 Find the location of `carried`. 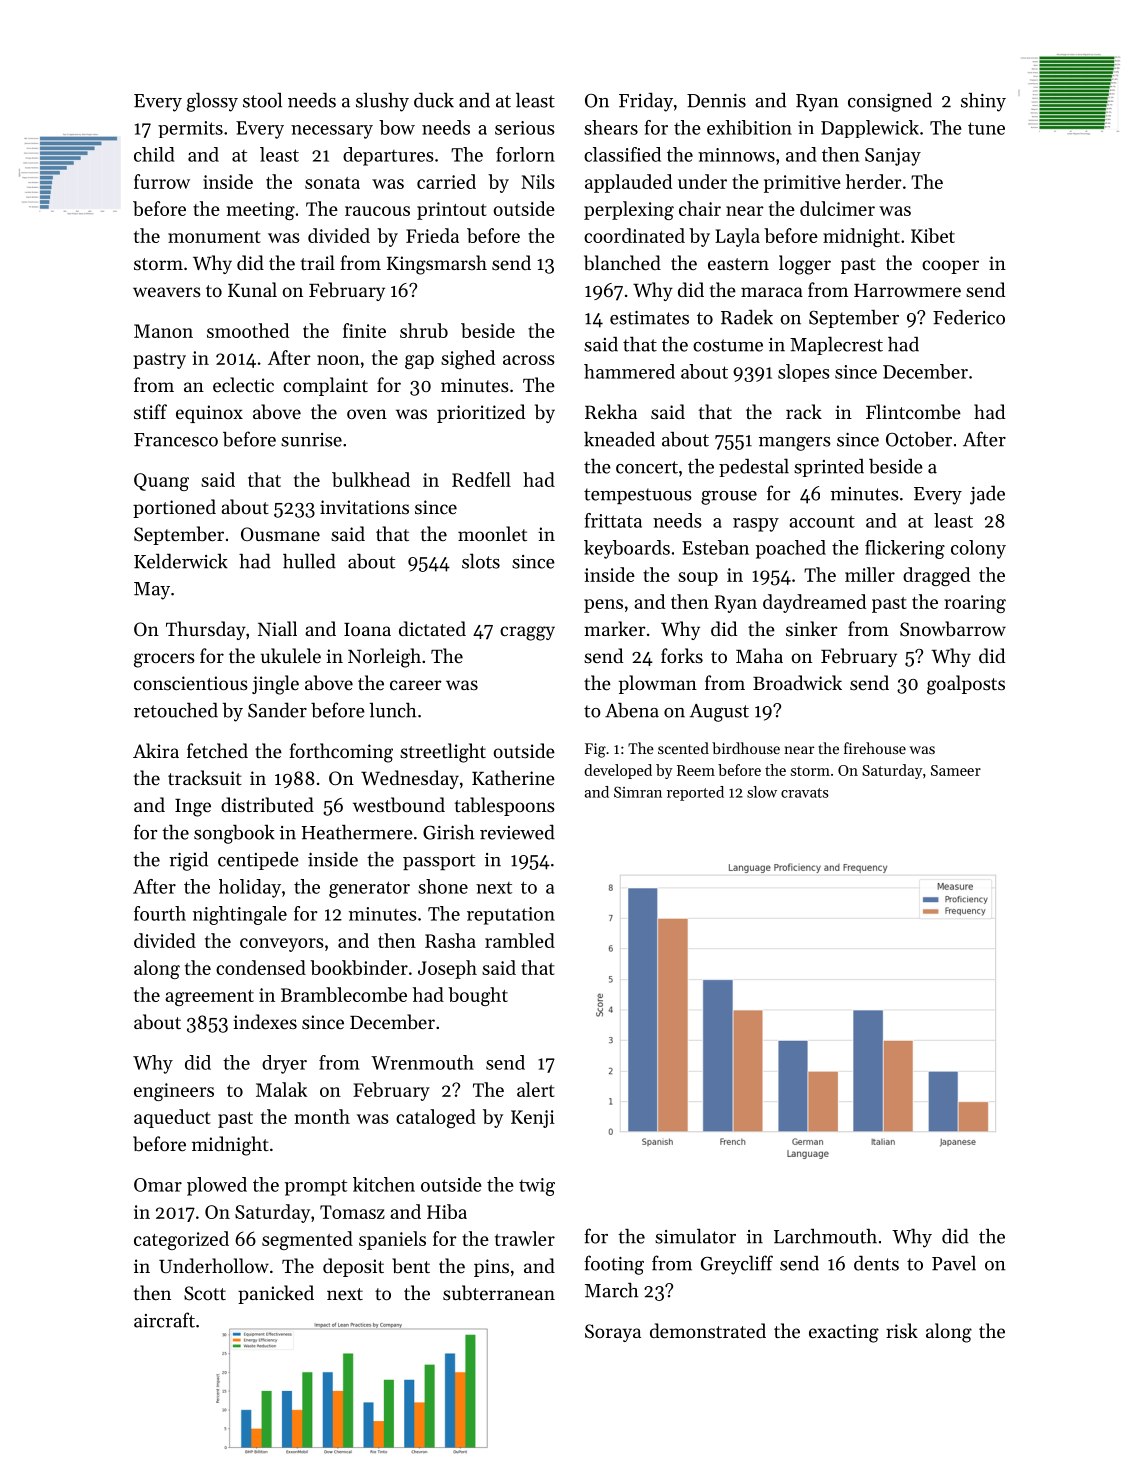

carried is located at coordinates (446, 181).
